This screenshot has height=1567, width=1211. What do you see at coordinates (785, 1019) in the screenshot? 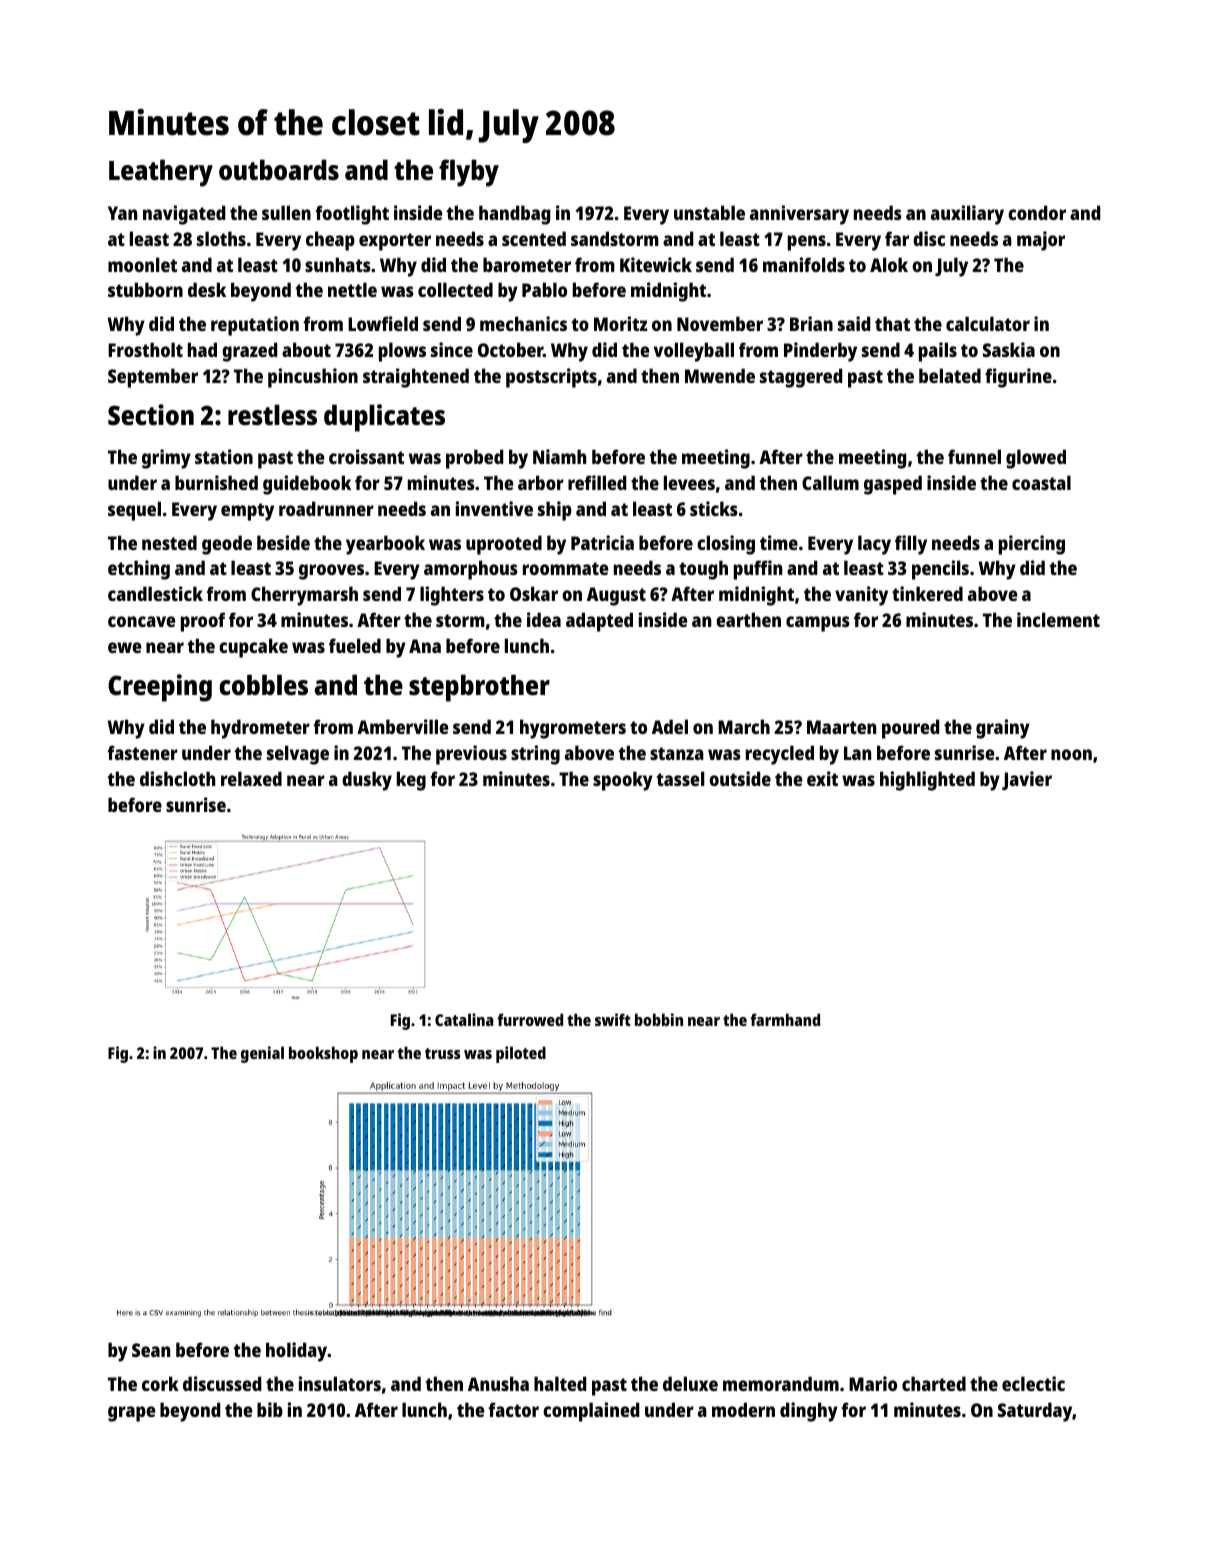
I see `farmhand` at bounding box center [785, 1019].
